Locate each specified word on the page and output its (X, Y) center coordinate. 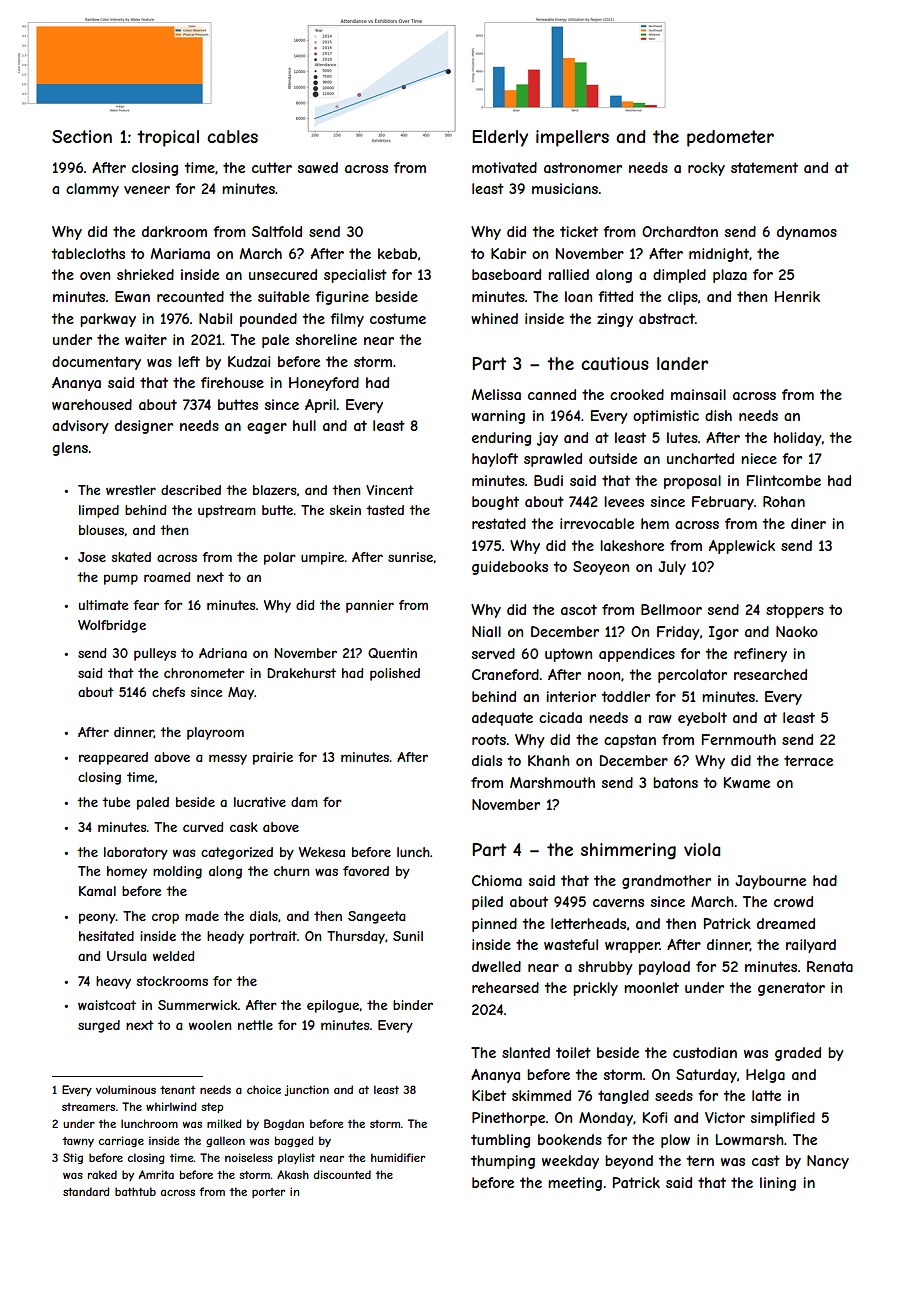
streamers (88, 1107)
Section (82, 136)
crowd (793, 901)
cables (232, 136)
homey (127, 872)
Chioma (497, 880)
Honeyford (324, 384)
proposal (692, 482)
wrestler (131, 490)
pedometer (730, 138)
